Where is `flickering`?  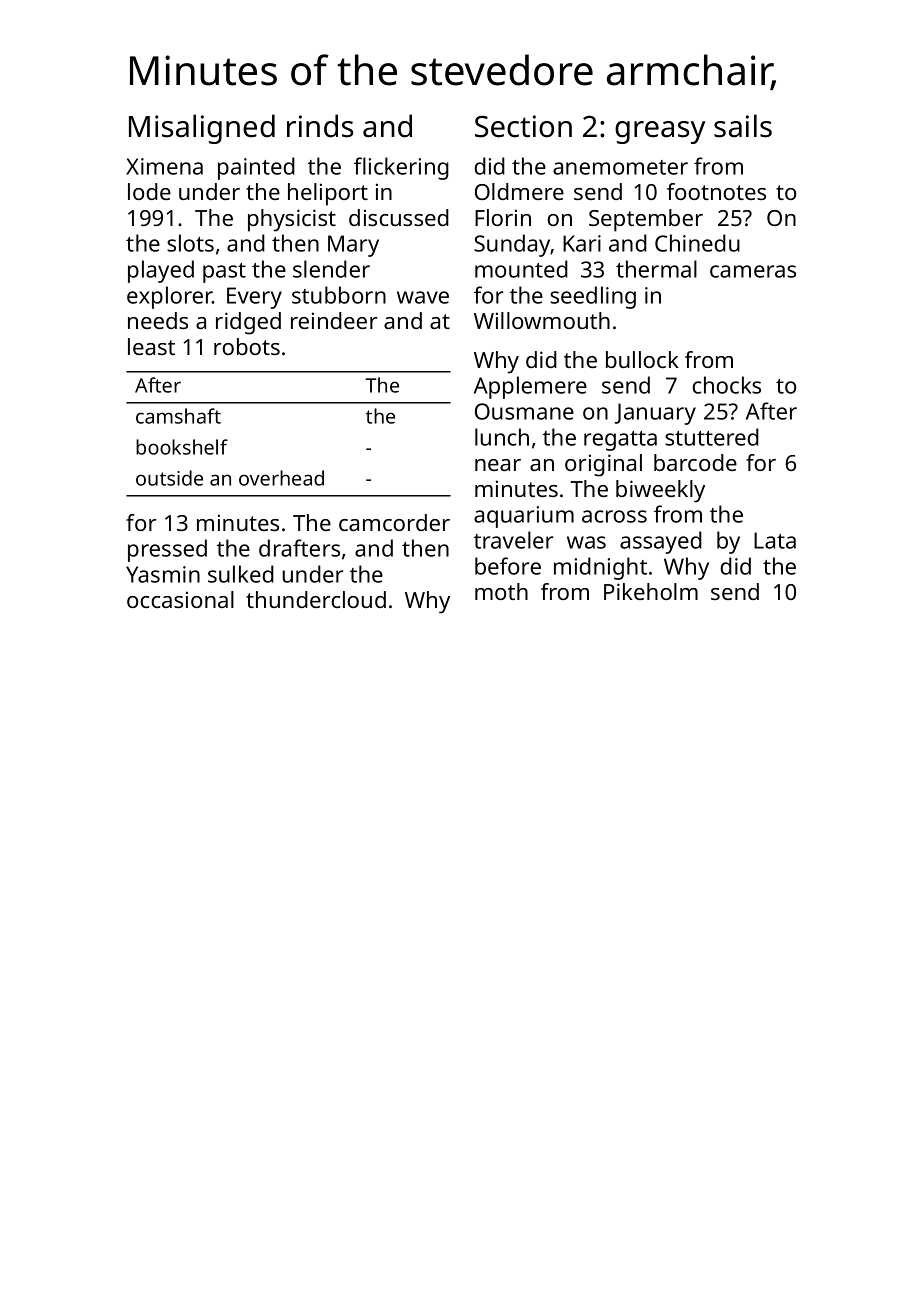
flickering is located at coordinates (401, 168).
